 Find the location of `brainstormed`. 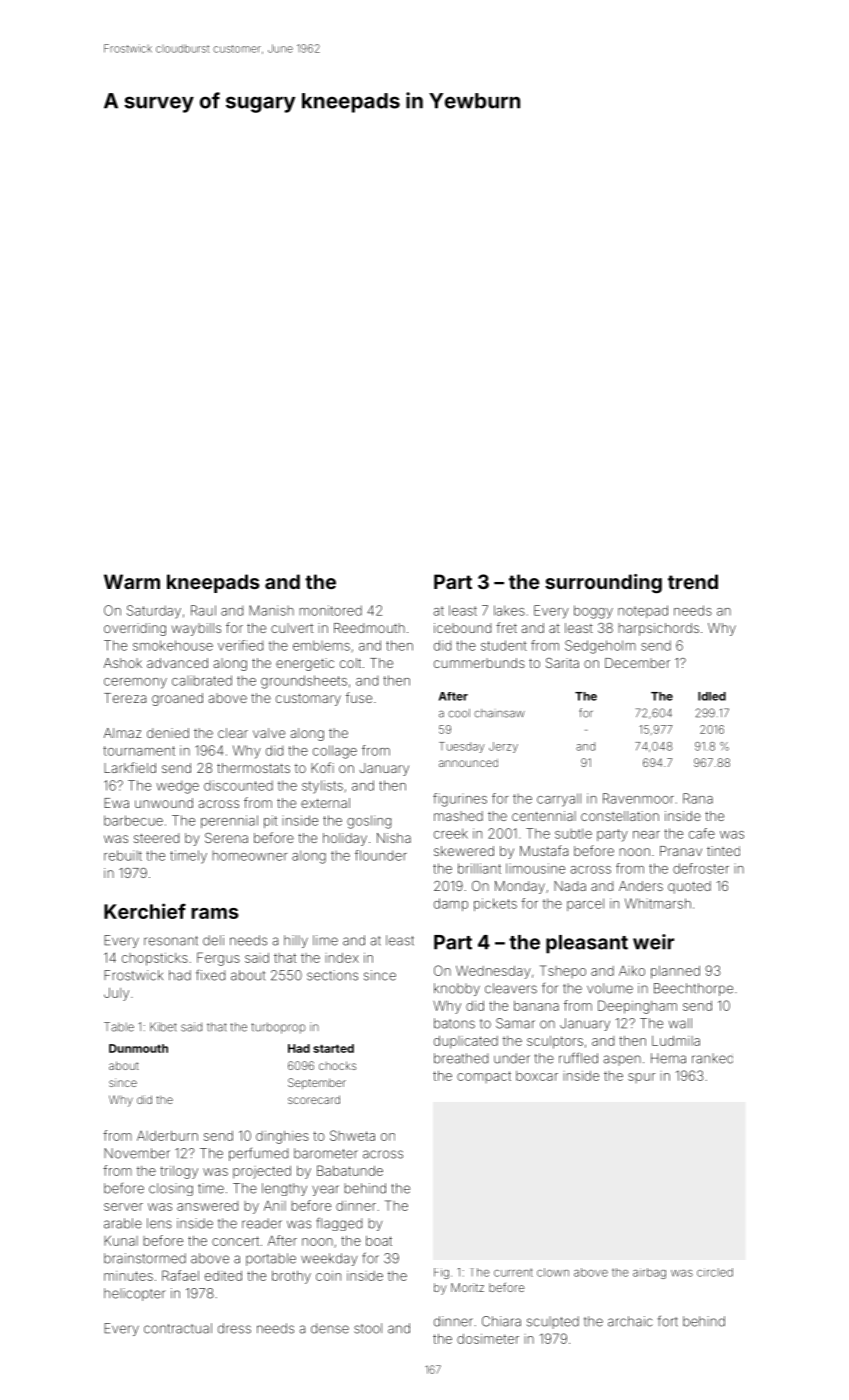

brainstormed is located at coordinates (145, 1258).
